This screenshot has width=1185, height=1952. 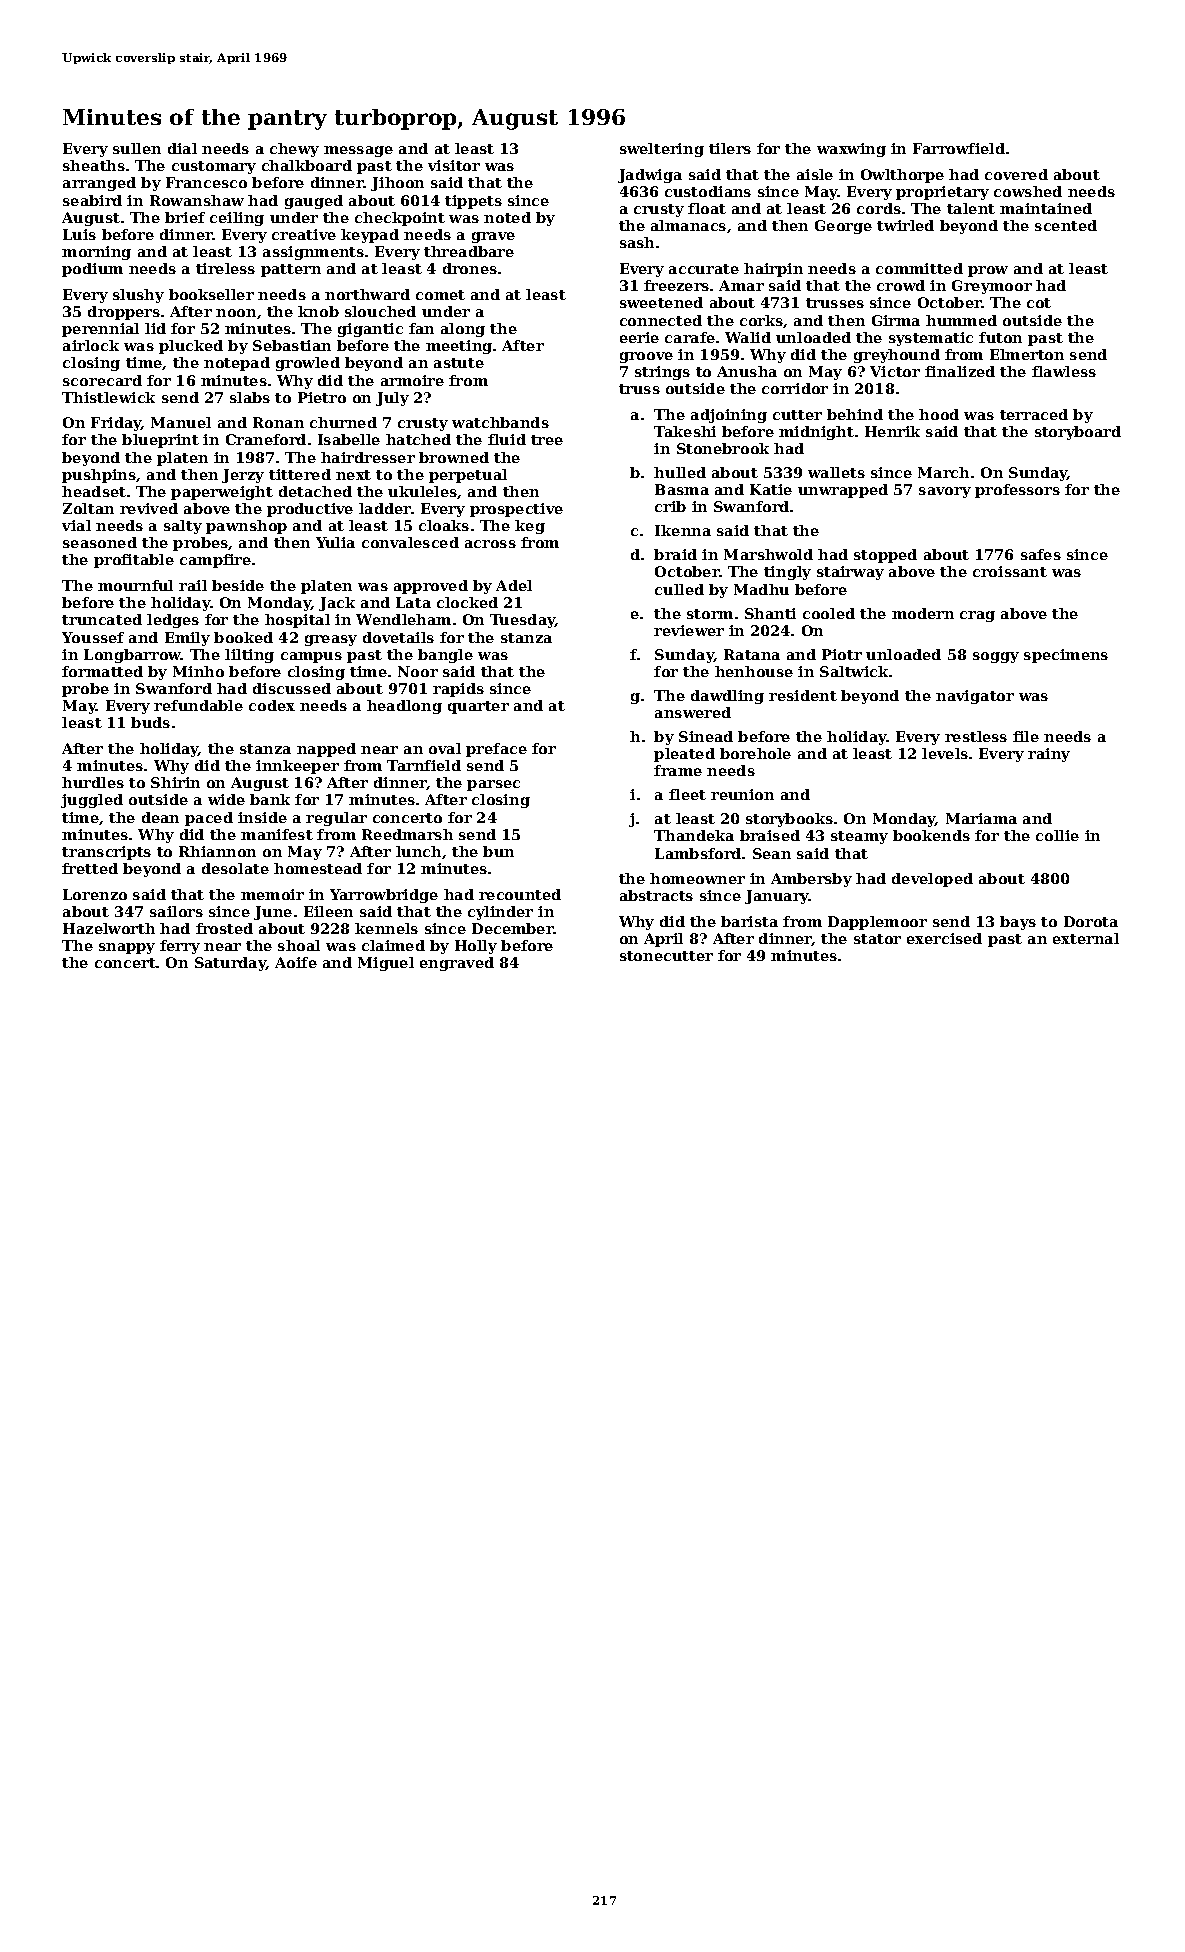 What do you see at coordinates (182, 148) in the screenshot?
I see `dial` at bounding box center [182, 148].
